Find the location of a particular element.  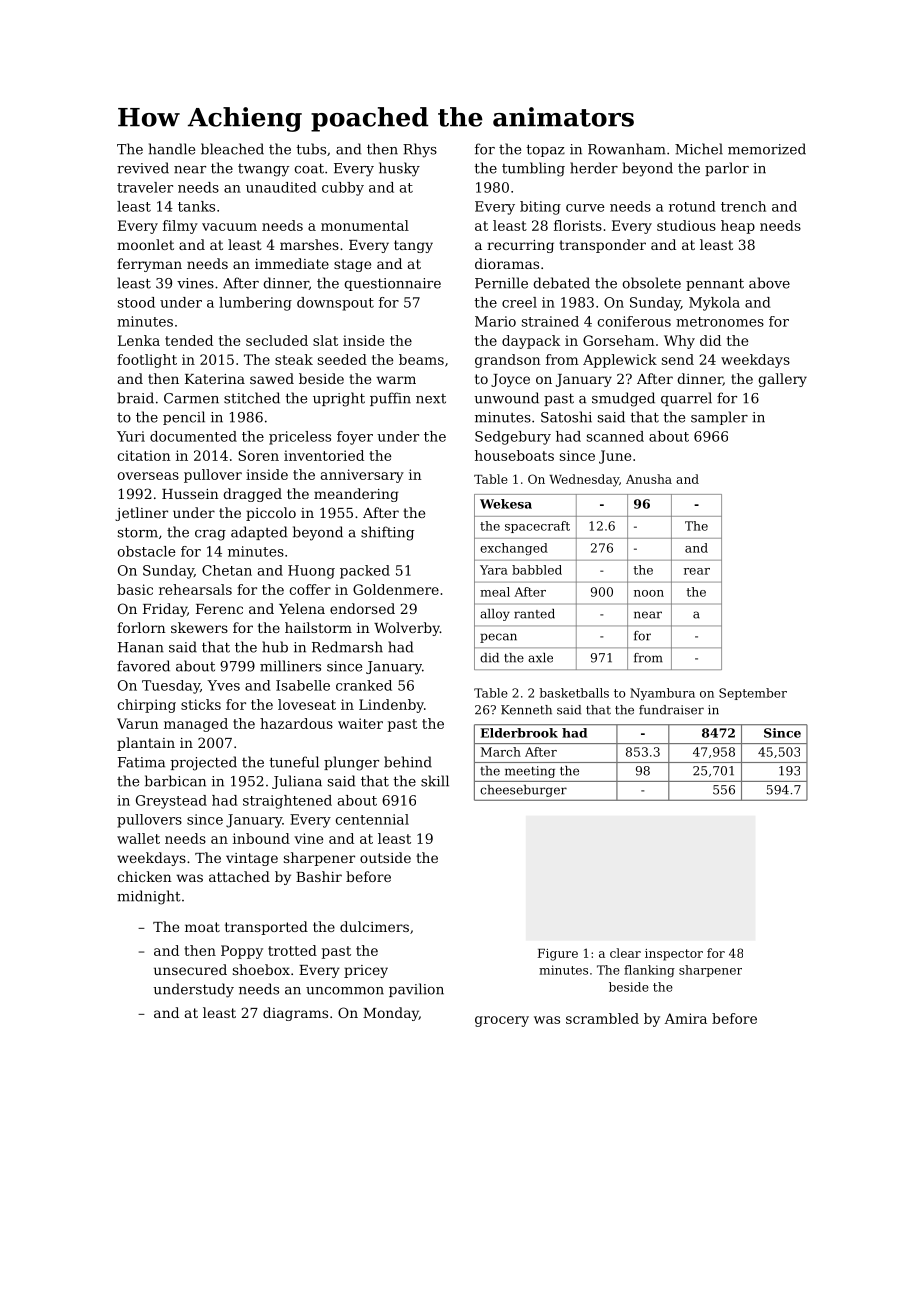

September is located at coordinates (753, 694).
